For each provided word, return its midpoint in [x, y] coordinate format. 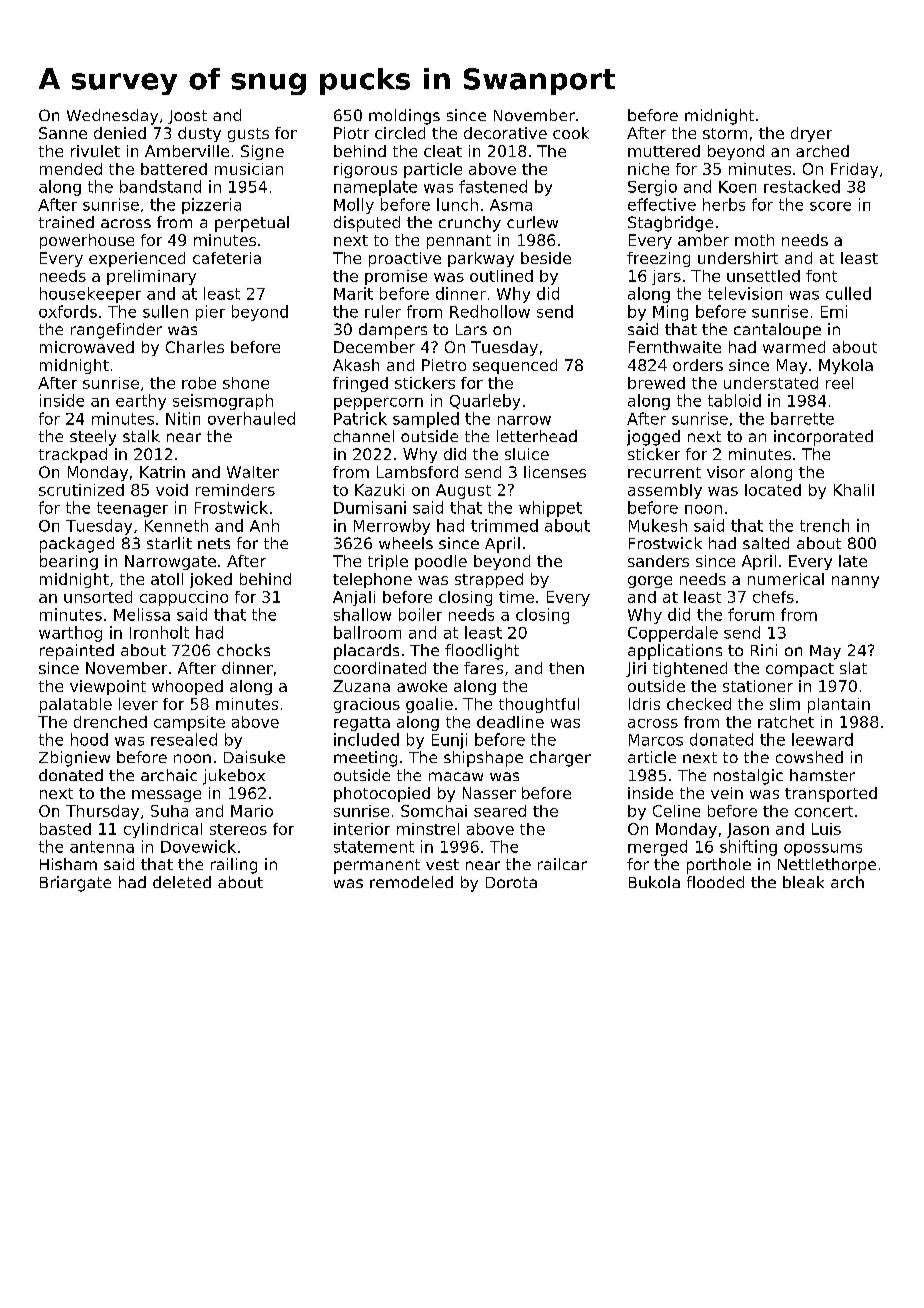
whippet [550, 509]
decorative [505, 133]
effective [662, 204]
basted [65, 829]
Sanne [63, 133]
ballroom [367, 632]
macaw [456, 776]
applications [675, 652]
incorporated [823, 438]
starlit [169, 543]
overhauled [251, 418]
